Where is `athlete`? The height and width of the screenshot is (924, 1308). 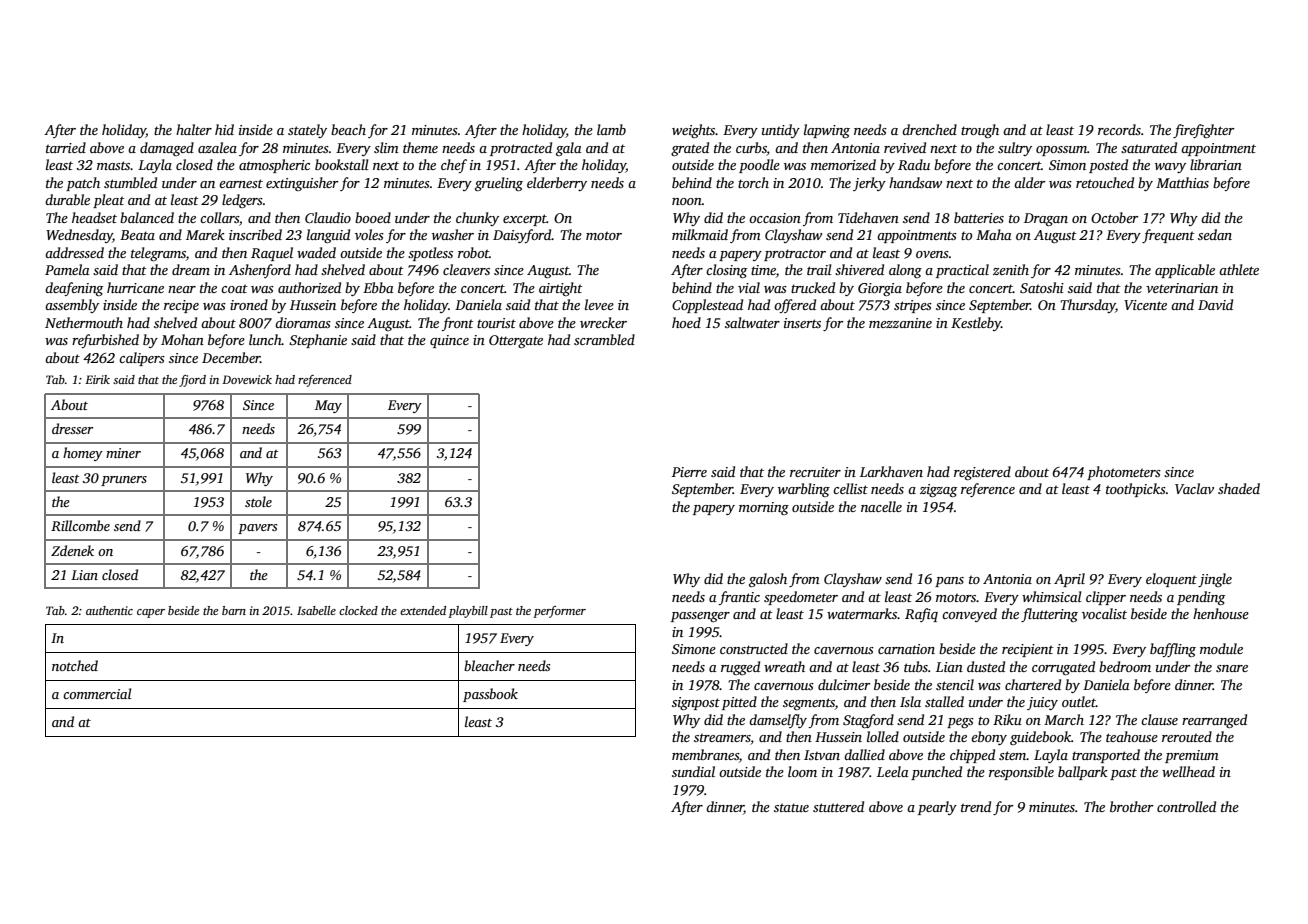 athlete is located at coordinates (1239, 269).
